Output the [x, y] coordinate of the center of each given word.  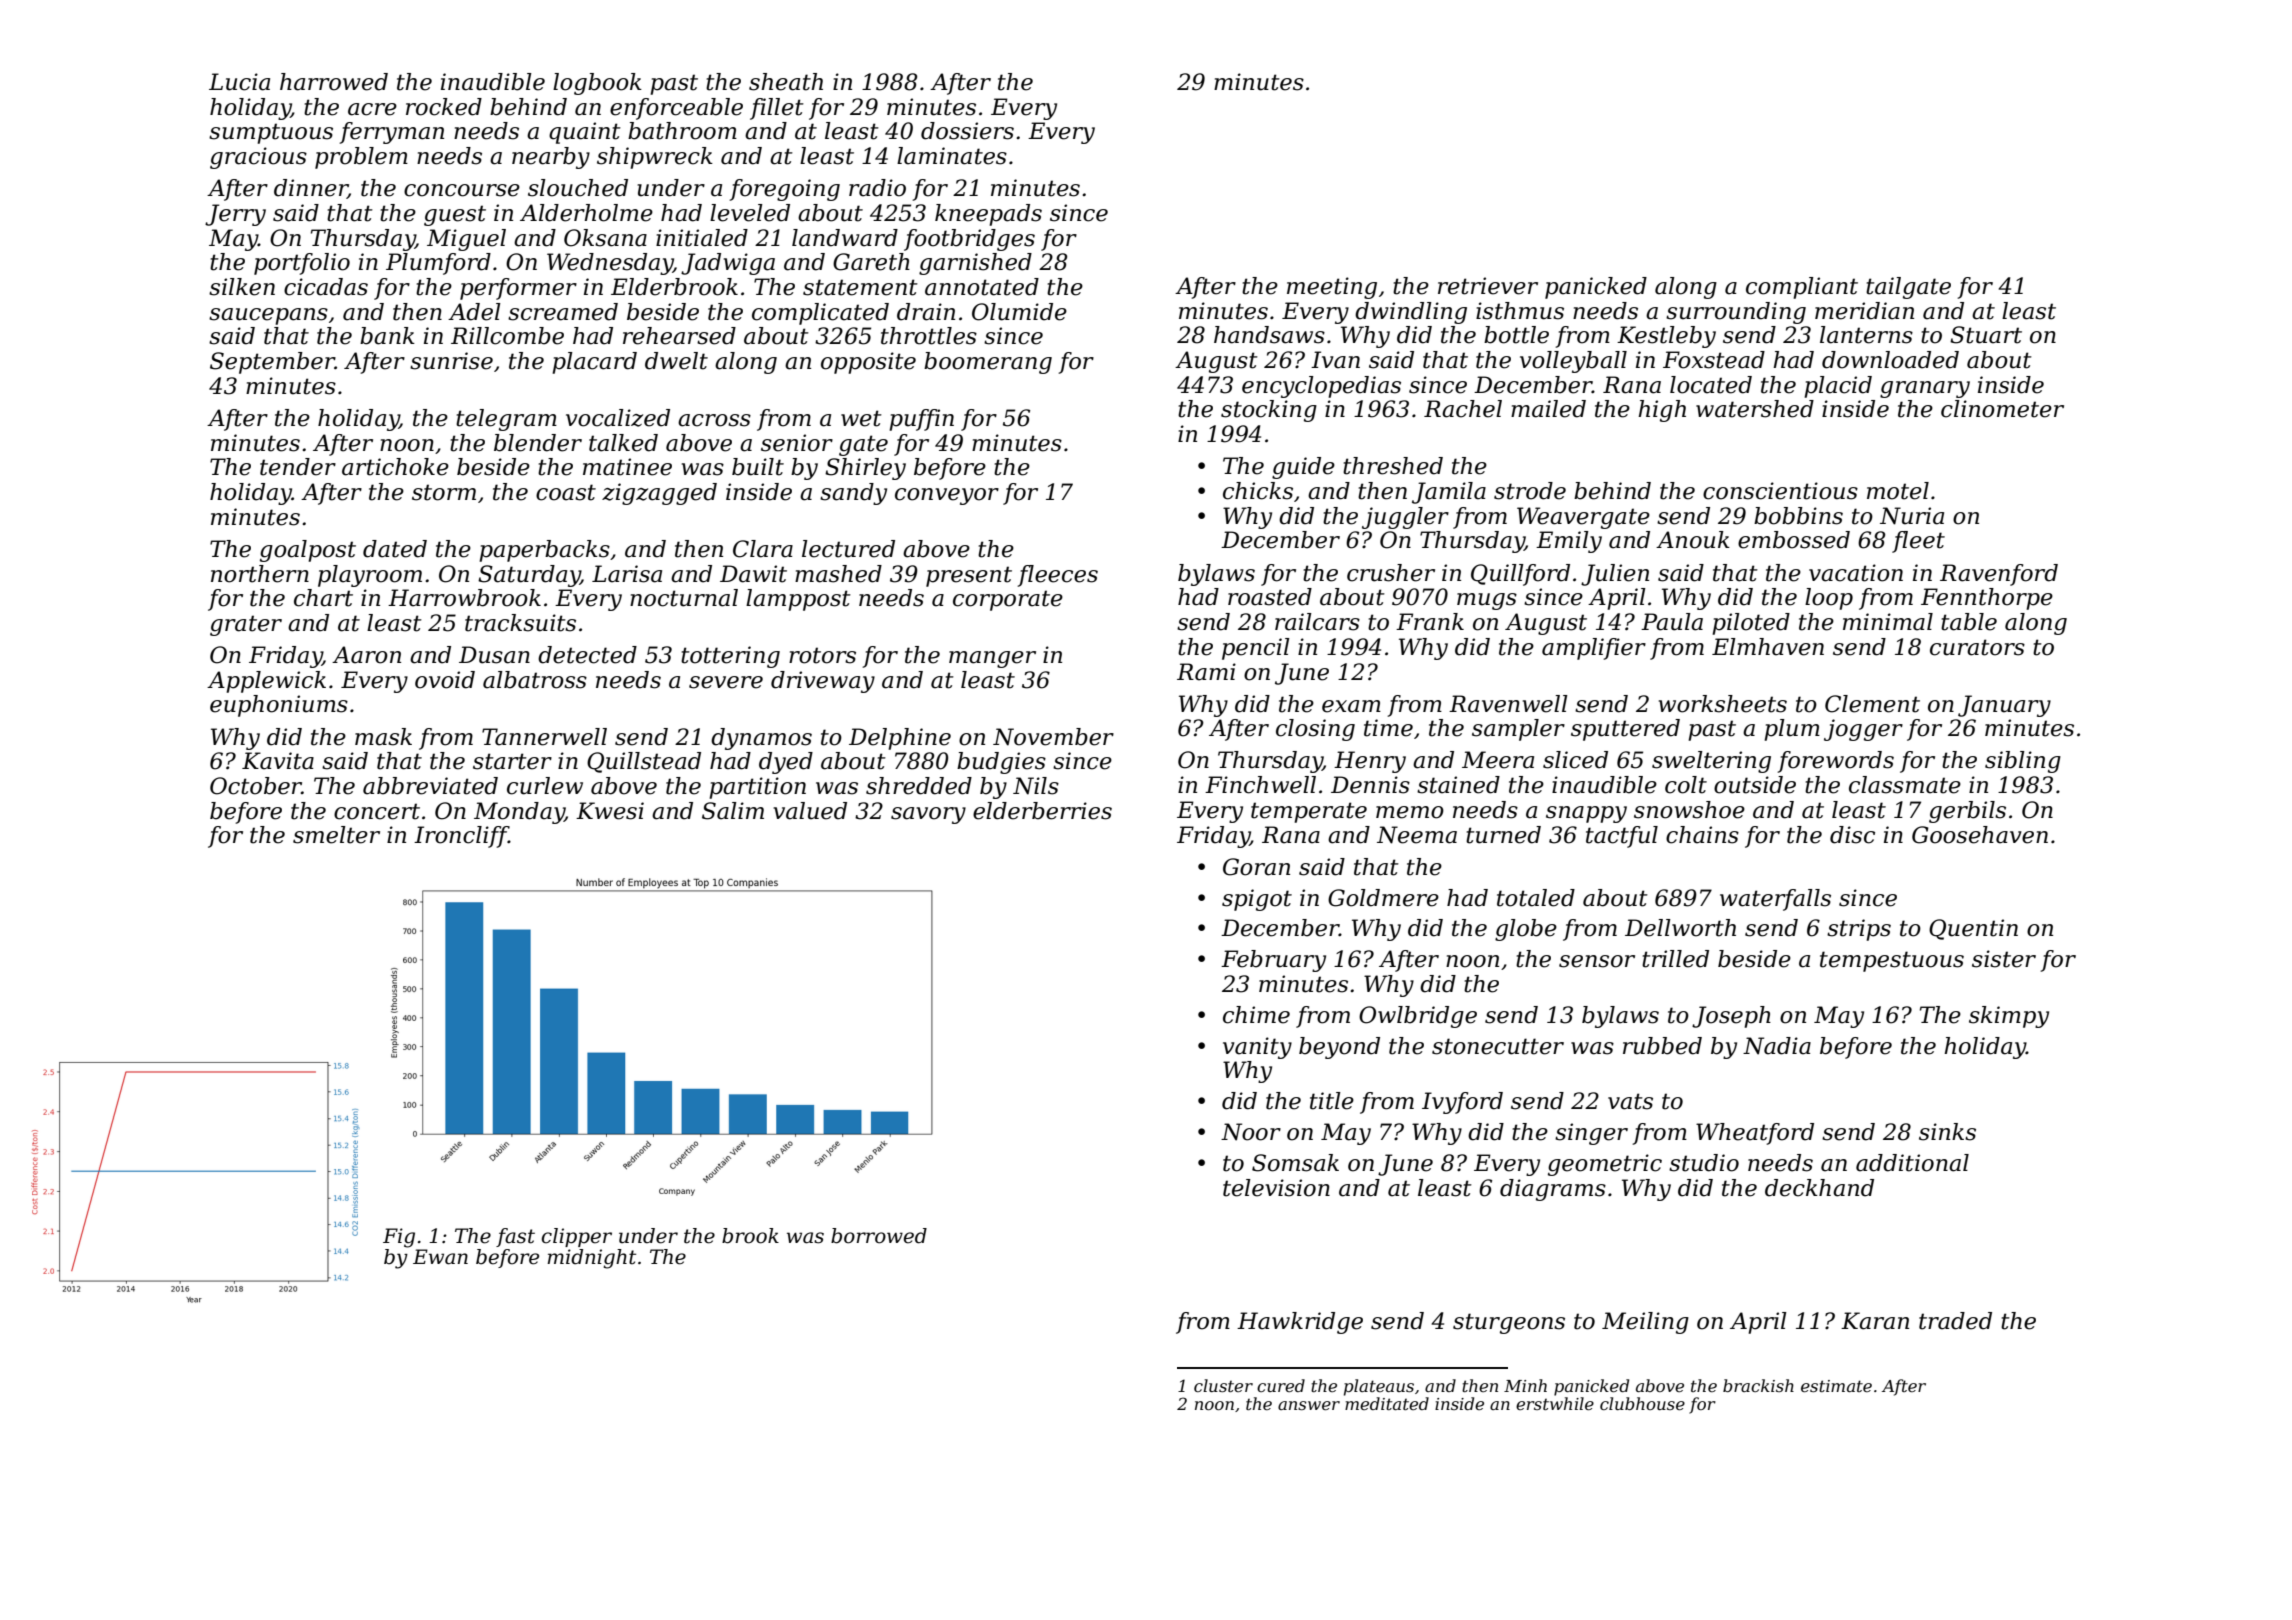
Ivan [1335, 360]
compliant [1802, 288]
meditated [1387, 1403]
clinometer [2002, 409]
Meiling [1645, 1323]
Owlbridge [1418, 1017]
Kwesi [610, 811]
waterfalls [1775, 900]
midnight [591, 1259]
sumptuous [271, 133]
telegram [506, 420]
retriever [1488, 286]
